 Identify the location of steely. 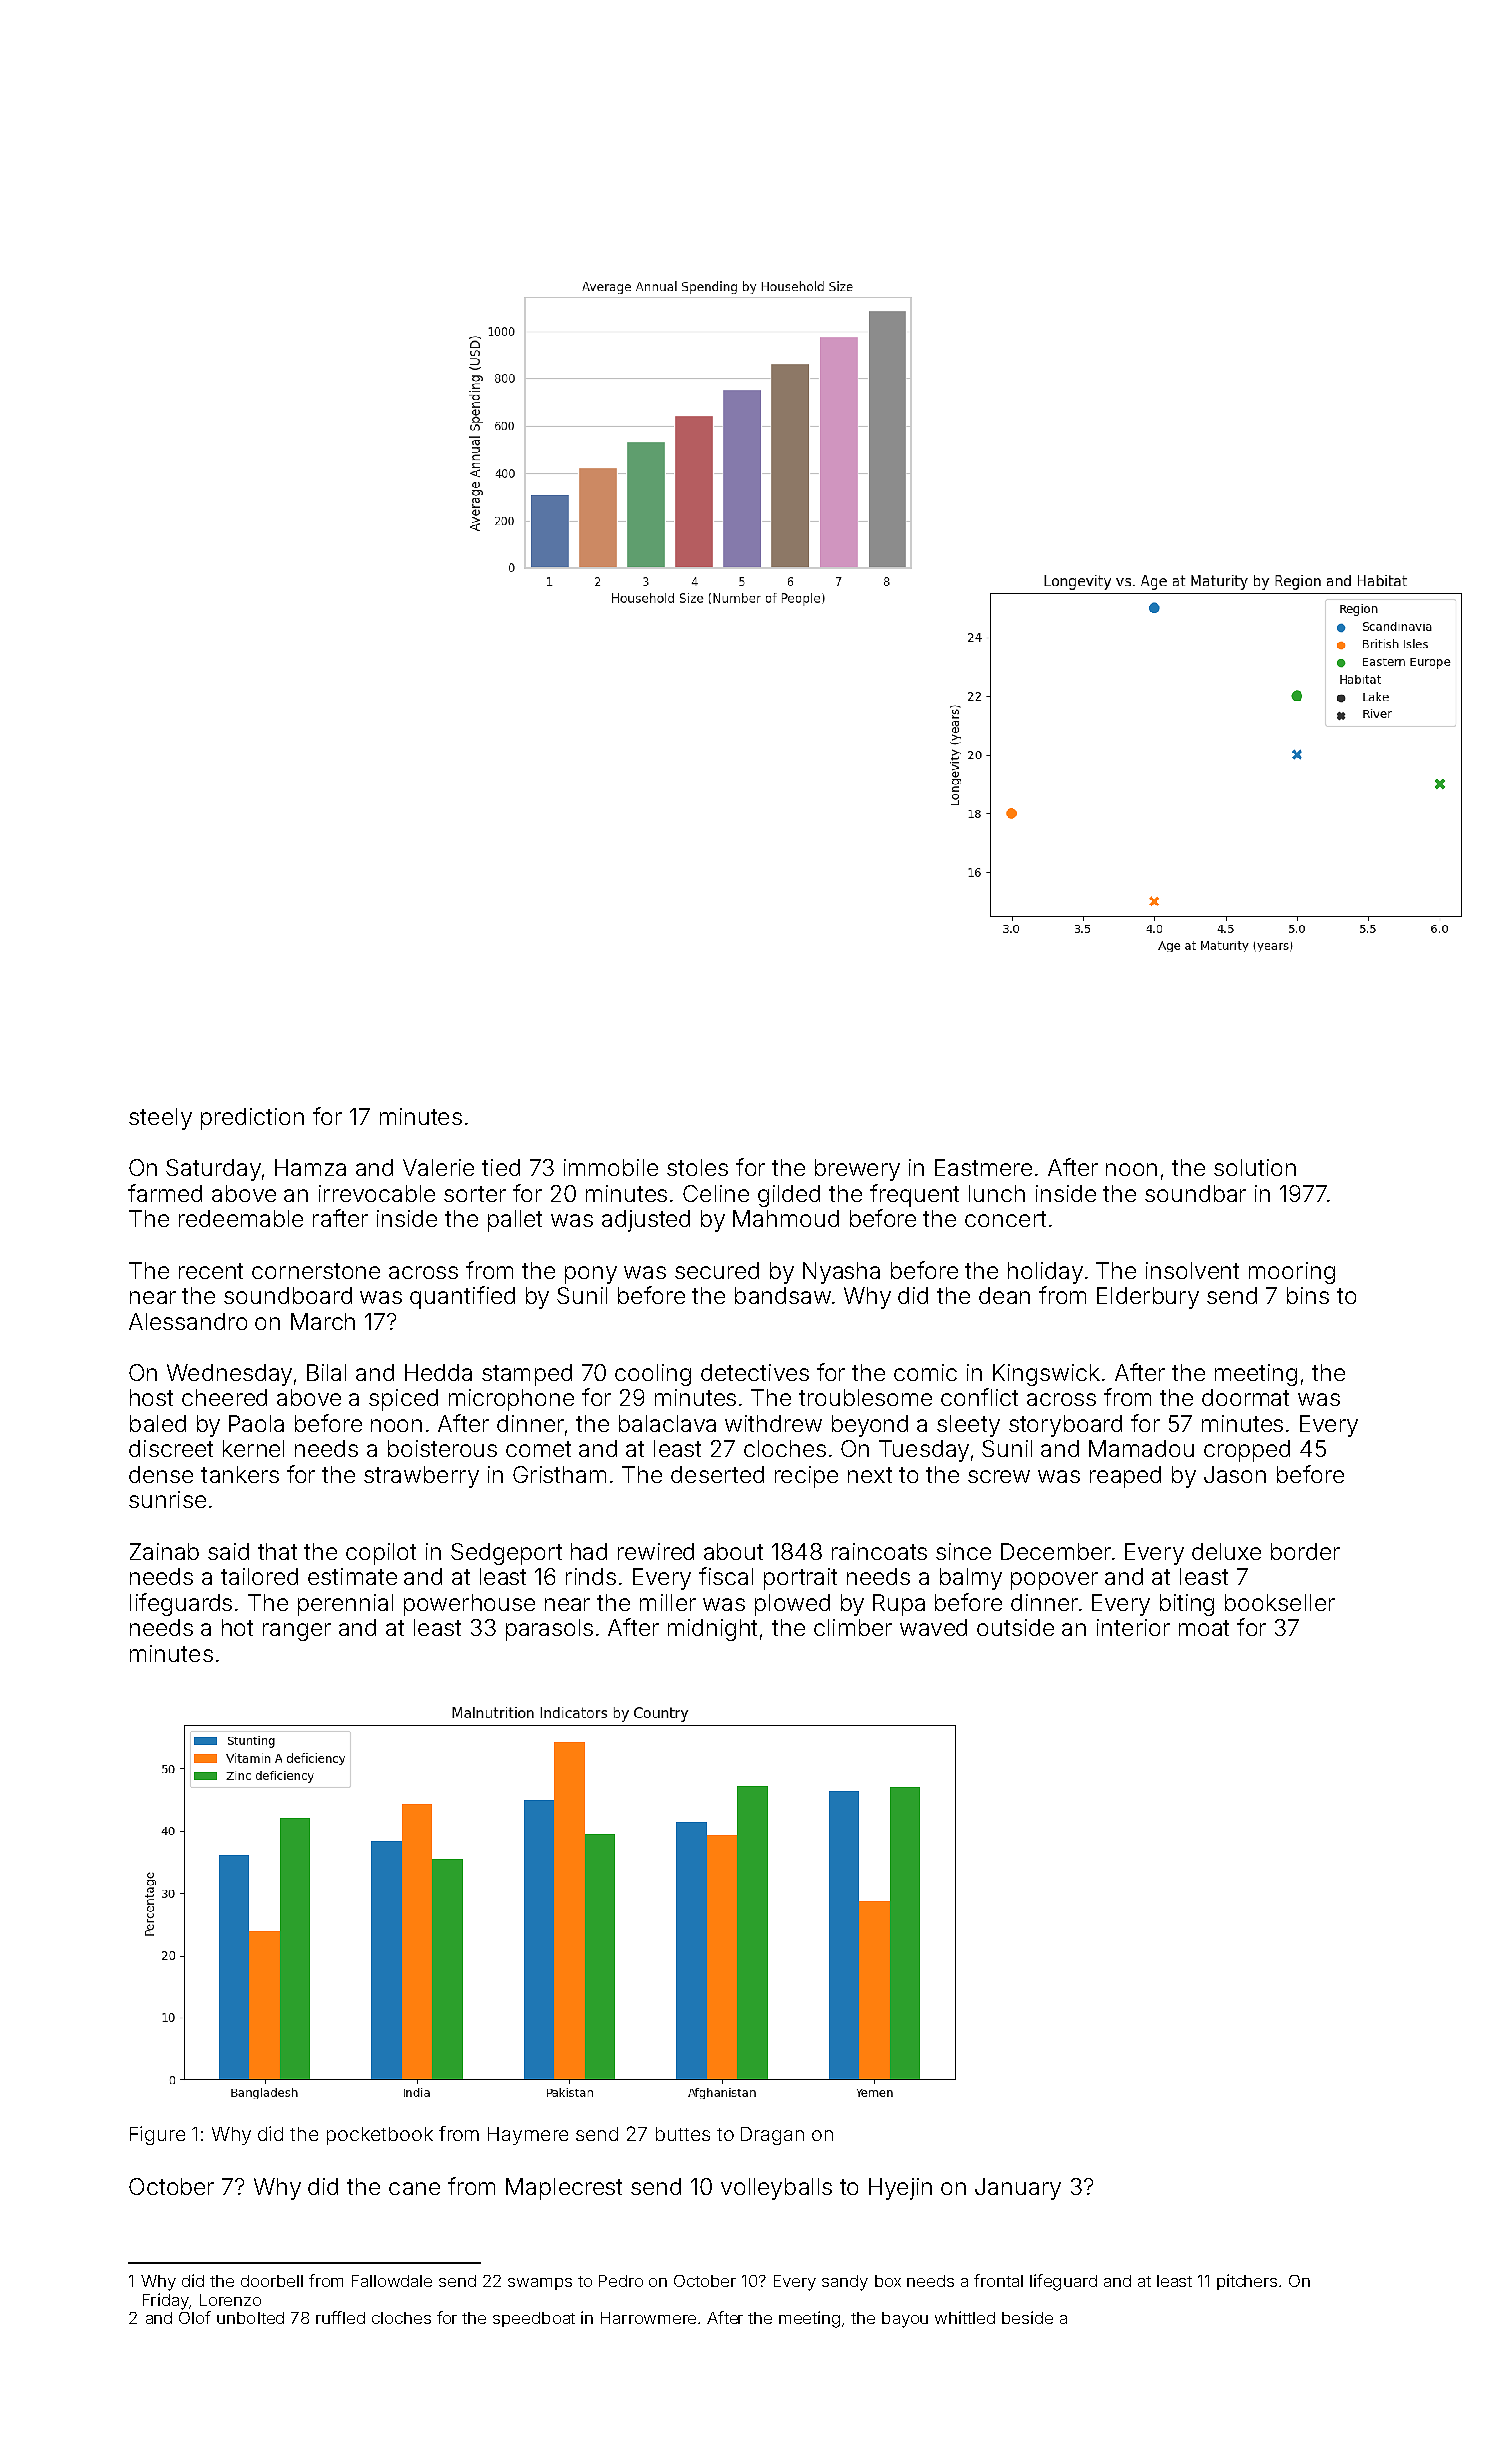
(160, 1119).
